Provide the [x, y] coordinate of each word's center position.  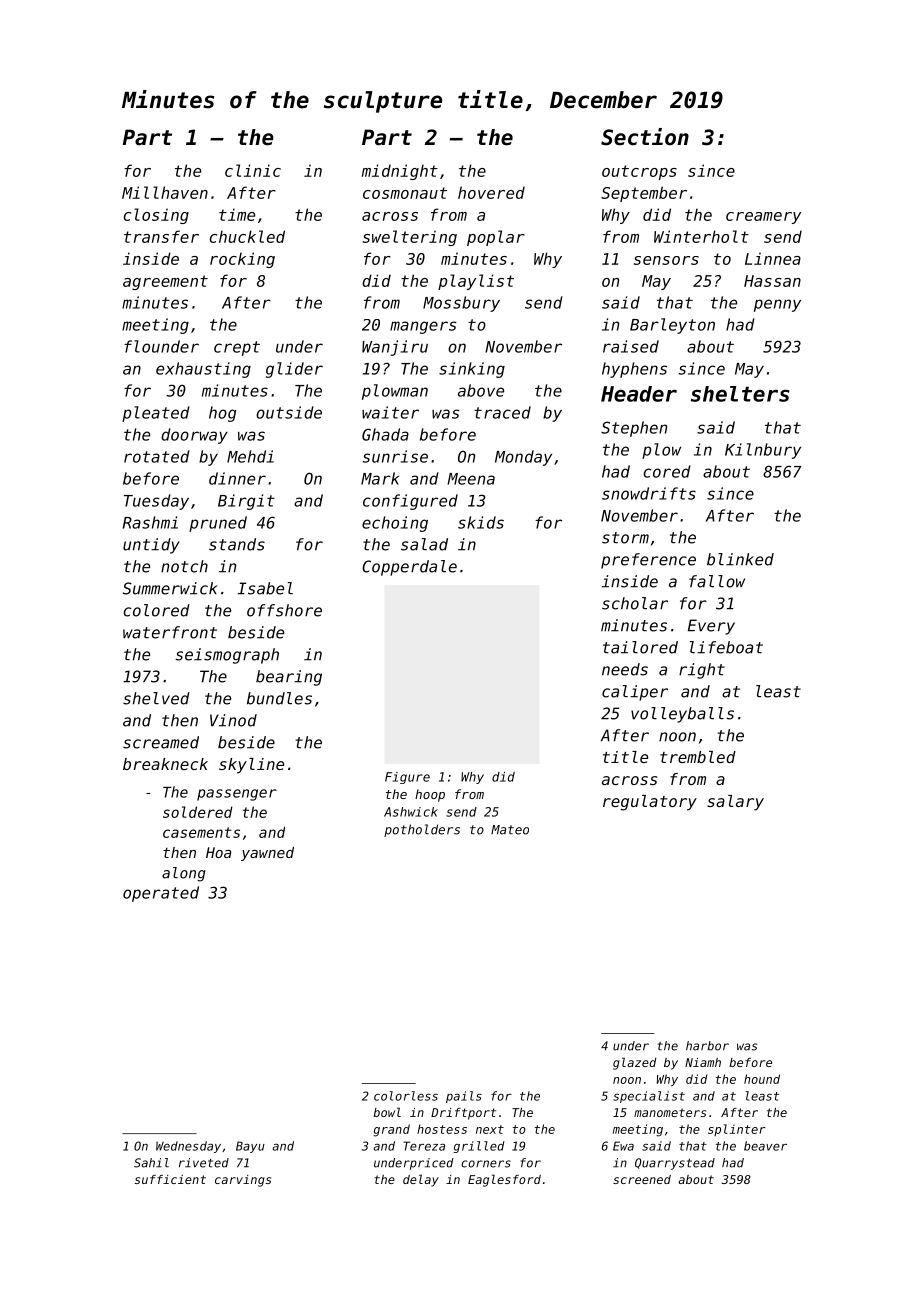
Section [645, 137]
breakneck [165, 764]
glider [294, 370]
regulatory [650, 803]
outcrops [639, 172]
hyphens [634, 370]
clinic [253, 170]
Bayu [250, 1147]
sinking [472, 370]
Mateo [510, 830]
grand [391, 1130]
